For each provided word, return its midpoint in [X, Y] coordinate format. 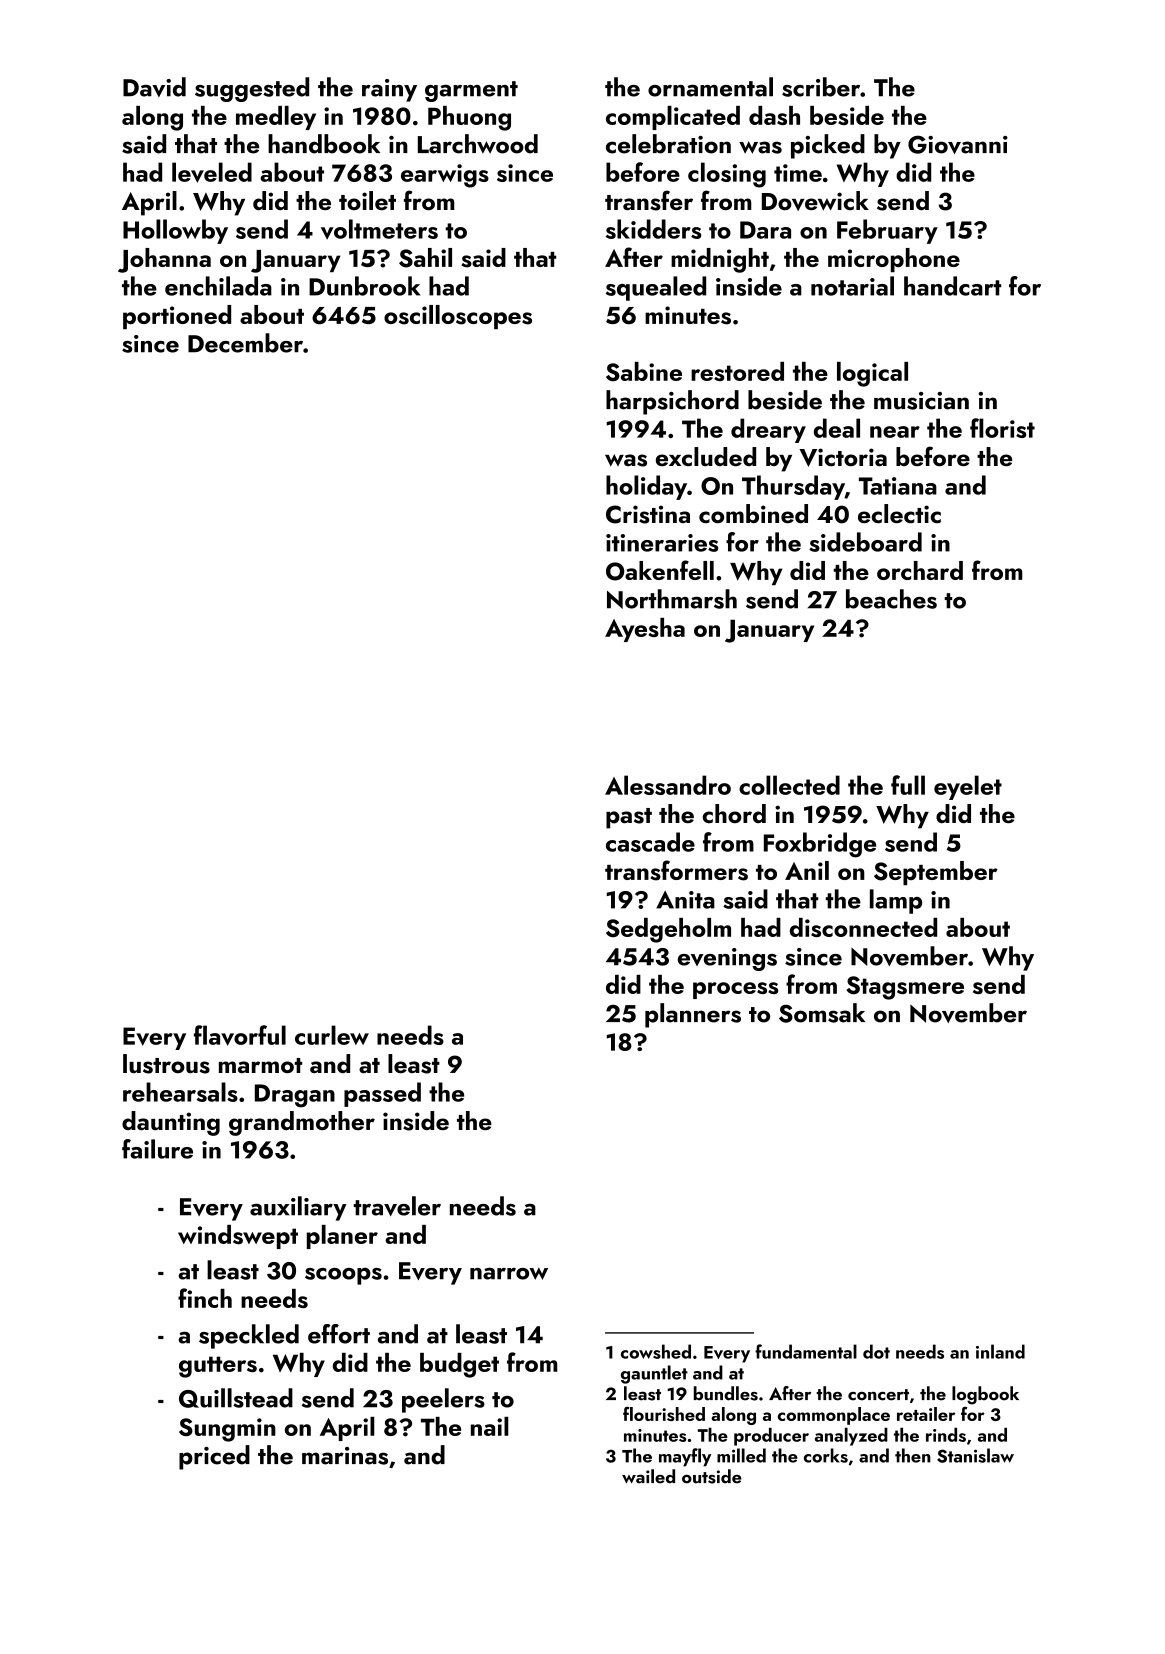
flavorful [240, 1035]
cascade [650, 842]
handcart [952, 286]
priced [214, 1457]
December [245, 343]
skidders [653, 229]
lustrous [166, 1064]
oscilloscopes [458, 317]
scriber [821, 87]
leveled [212, 172]
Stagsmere [905, 988]
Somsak [822, 1013]
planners [693, 1015]
